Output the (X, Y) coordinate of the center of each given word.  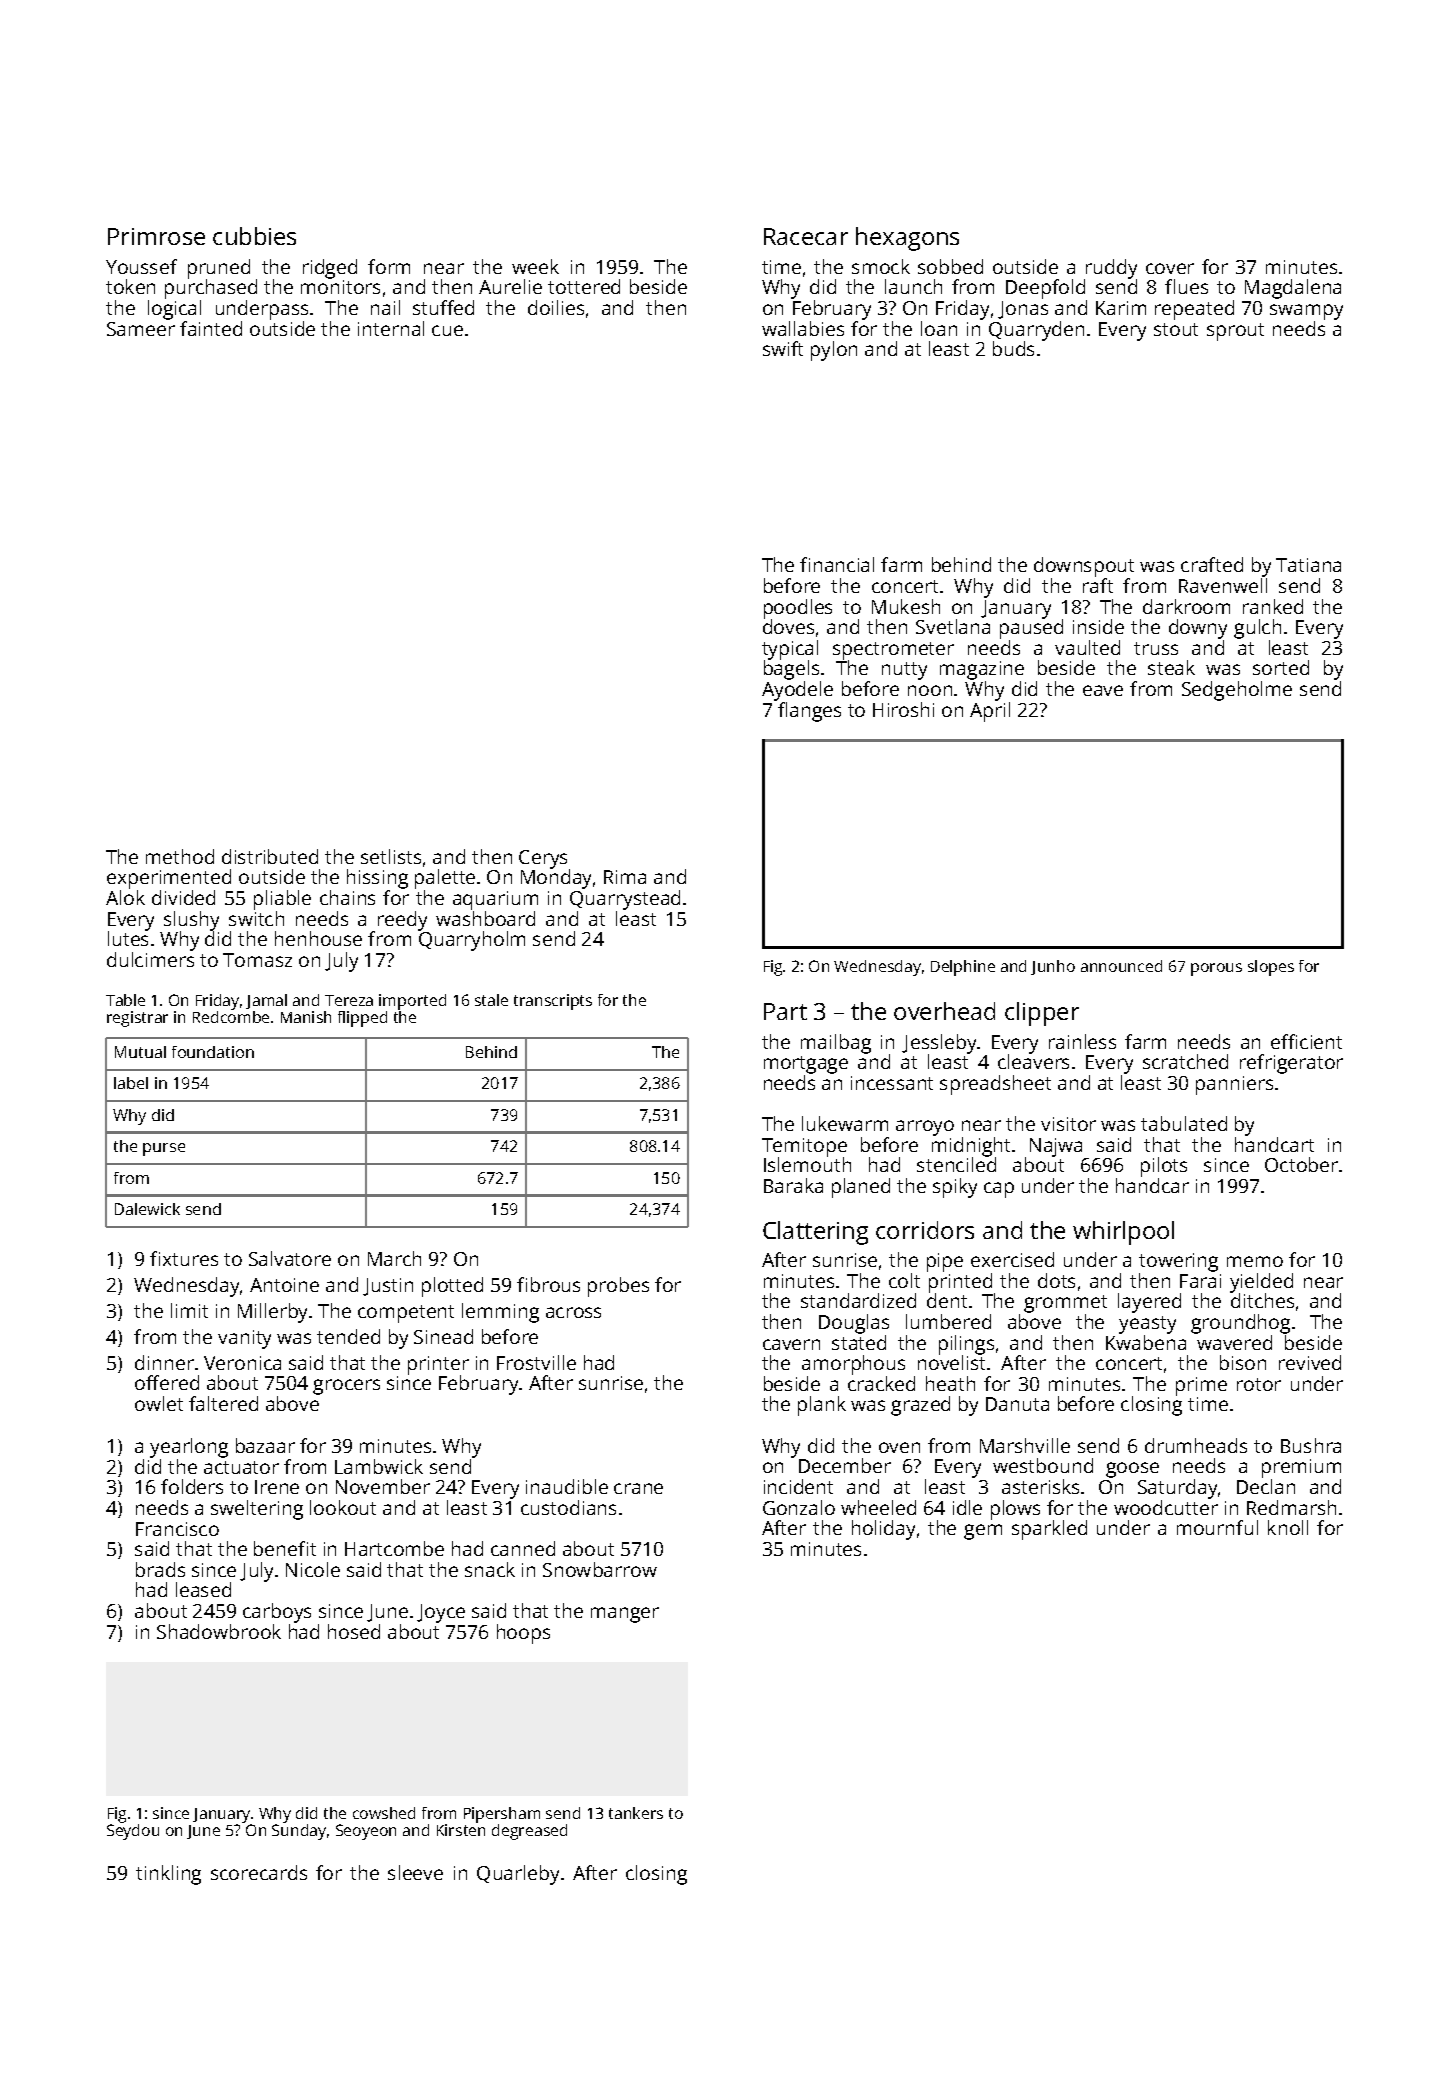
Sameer (141, 329)
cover (1170, 268)
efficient (1306, 1041)
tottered (584, 286)
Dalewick (147, 1209)
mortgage (806, 1065)
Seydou (133, 1832)
